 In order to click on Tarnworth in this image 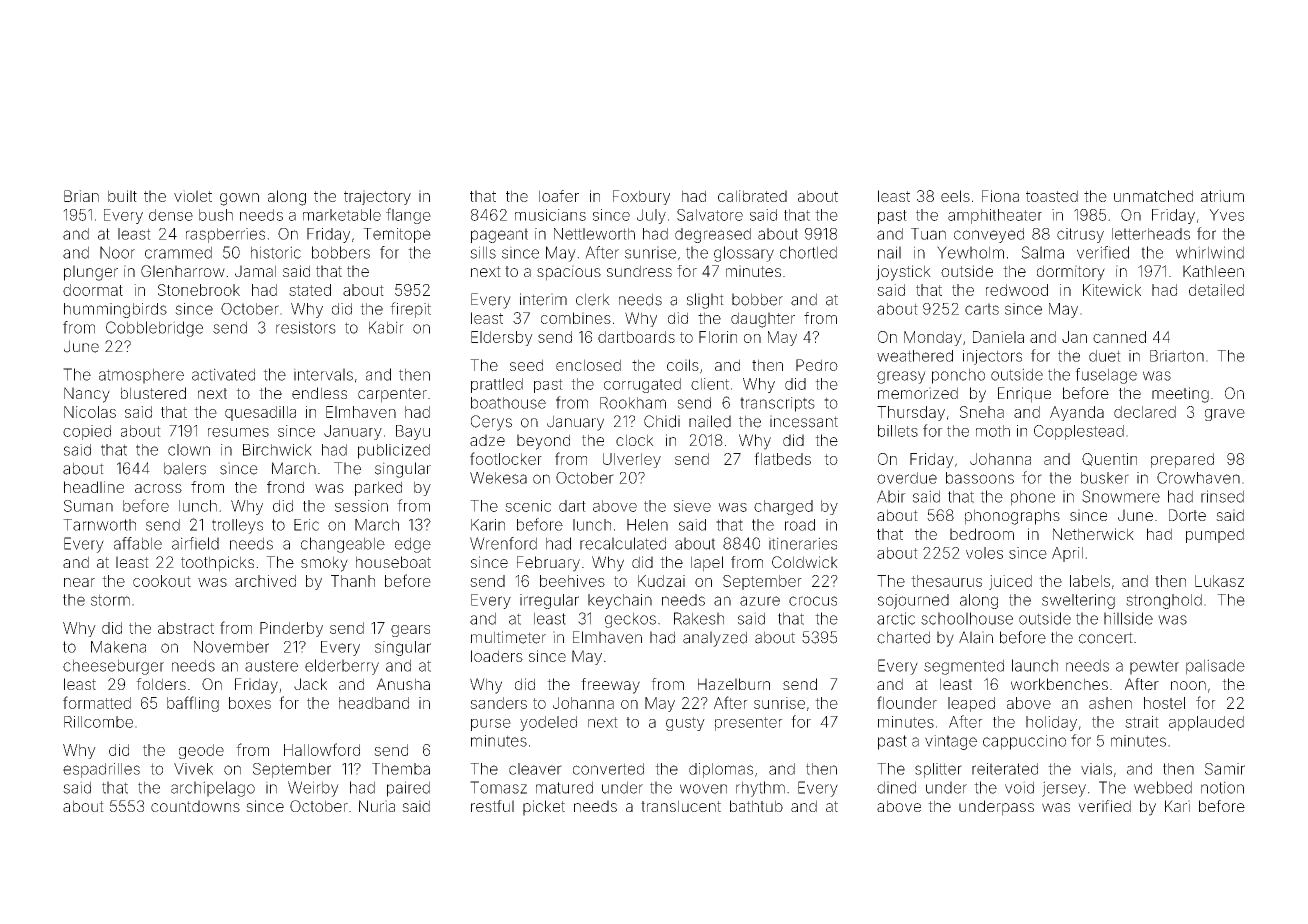, I will do `click(99, 525)`.
